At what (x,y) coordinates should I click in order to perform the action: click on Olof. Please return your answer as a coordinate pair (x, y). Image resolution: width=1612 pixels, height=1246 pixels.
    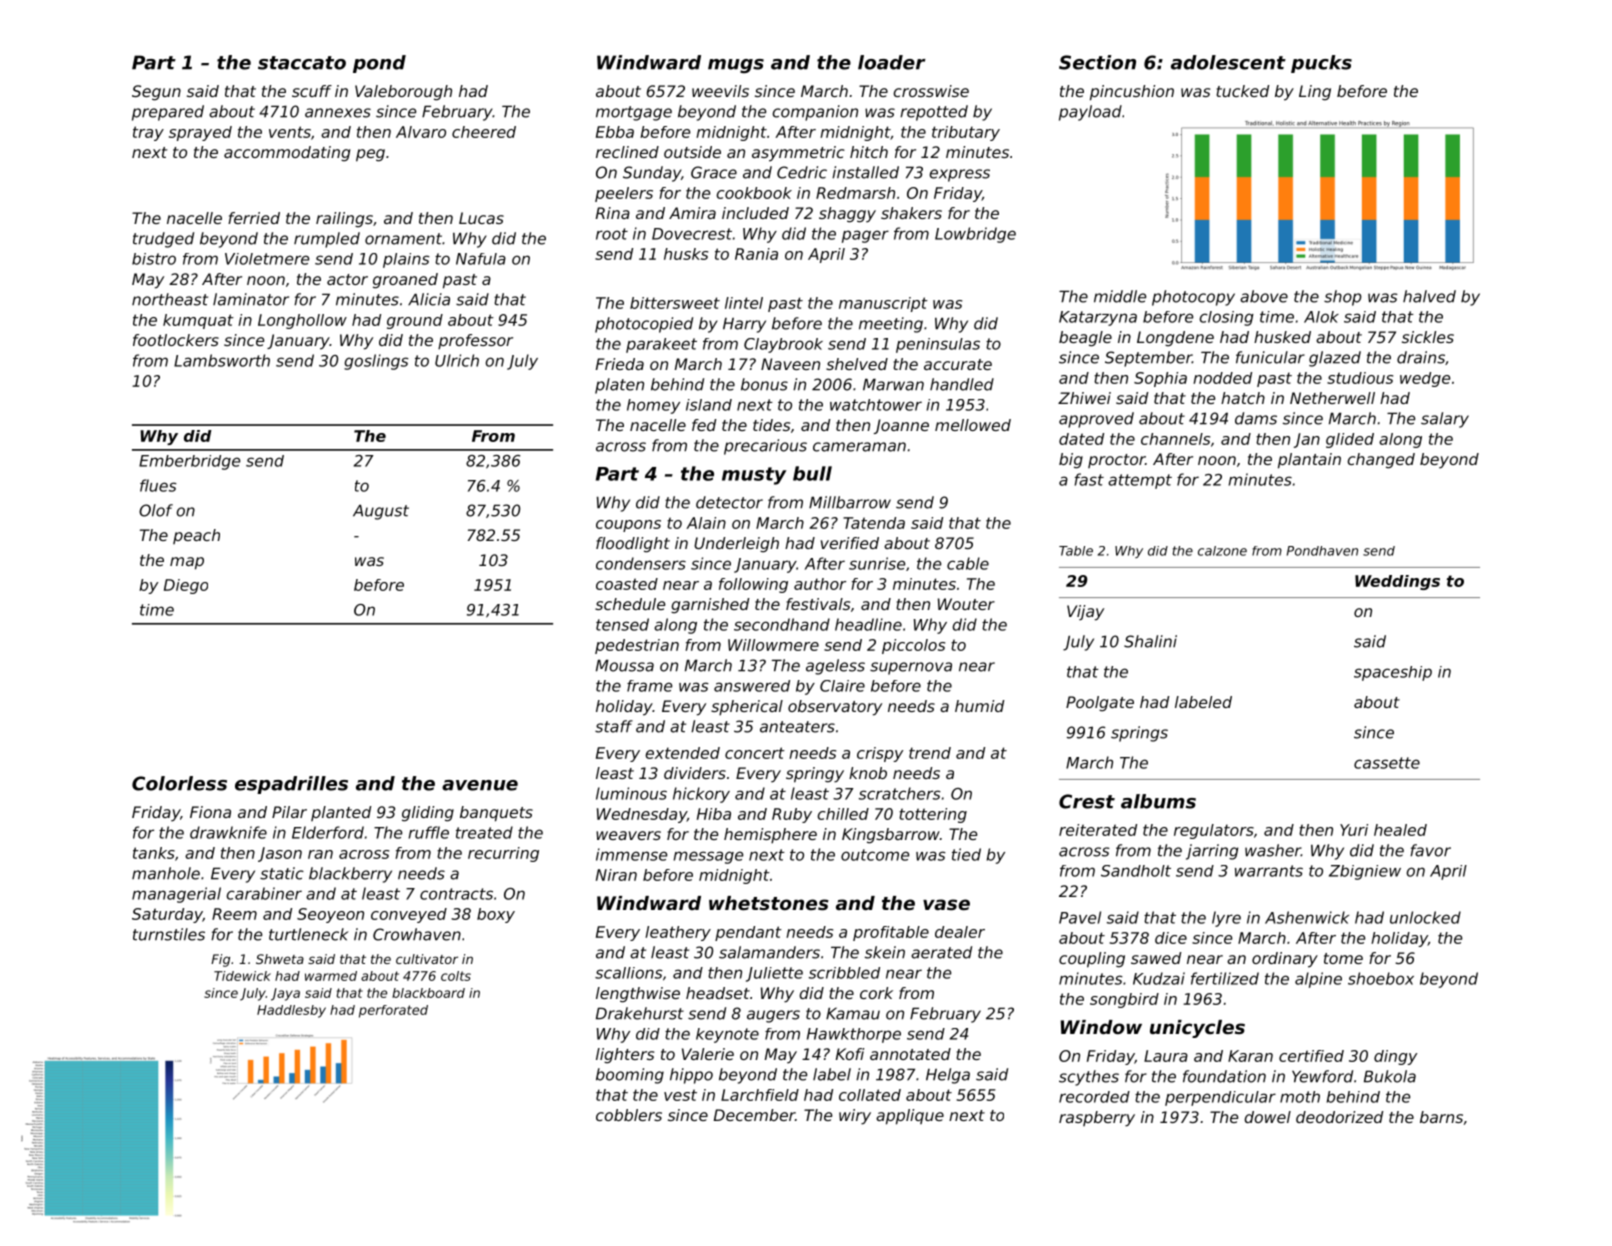
    Looking at the image, I should click on (156, 510).
